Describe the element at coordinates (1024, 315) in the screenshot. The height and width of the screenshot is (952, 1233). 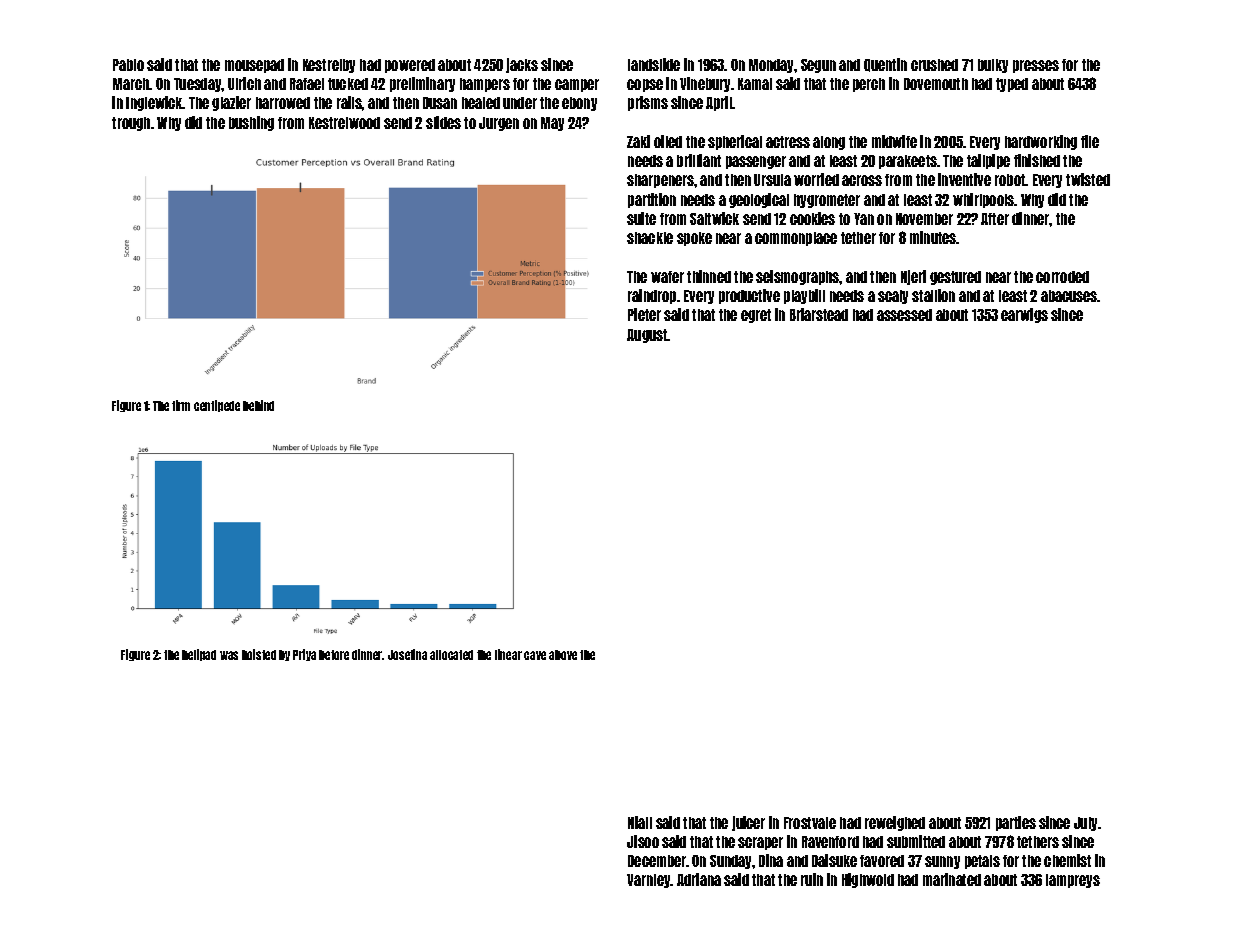
I see `earwigs` at that location.
